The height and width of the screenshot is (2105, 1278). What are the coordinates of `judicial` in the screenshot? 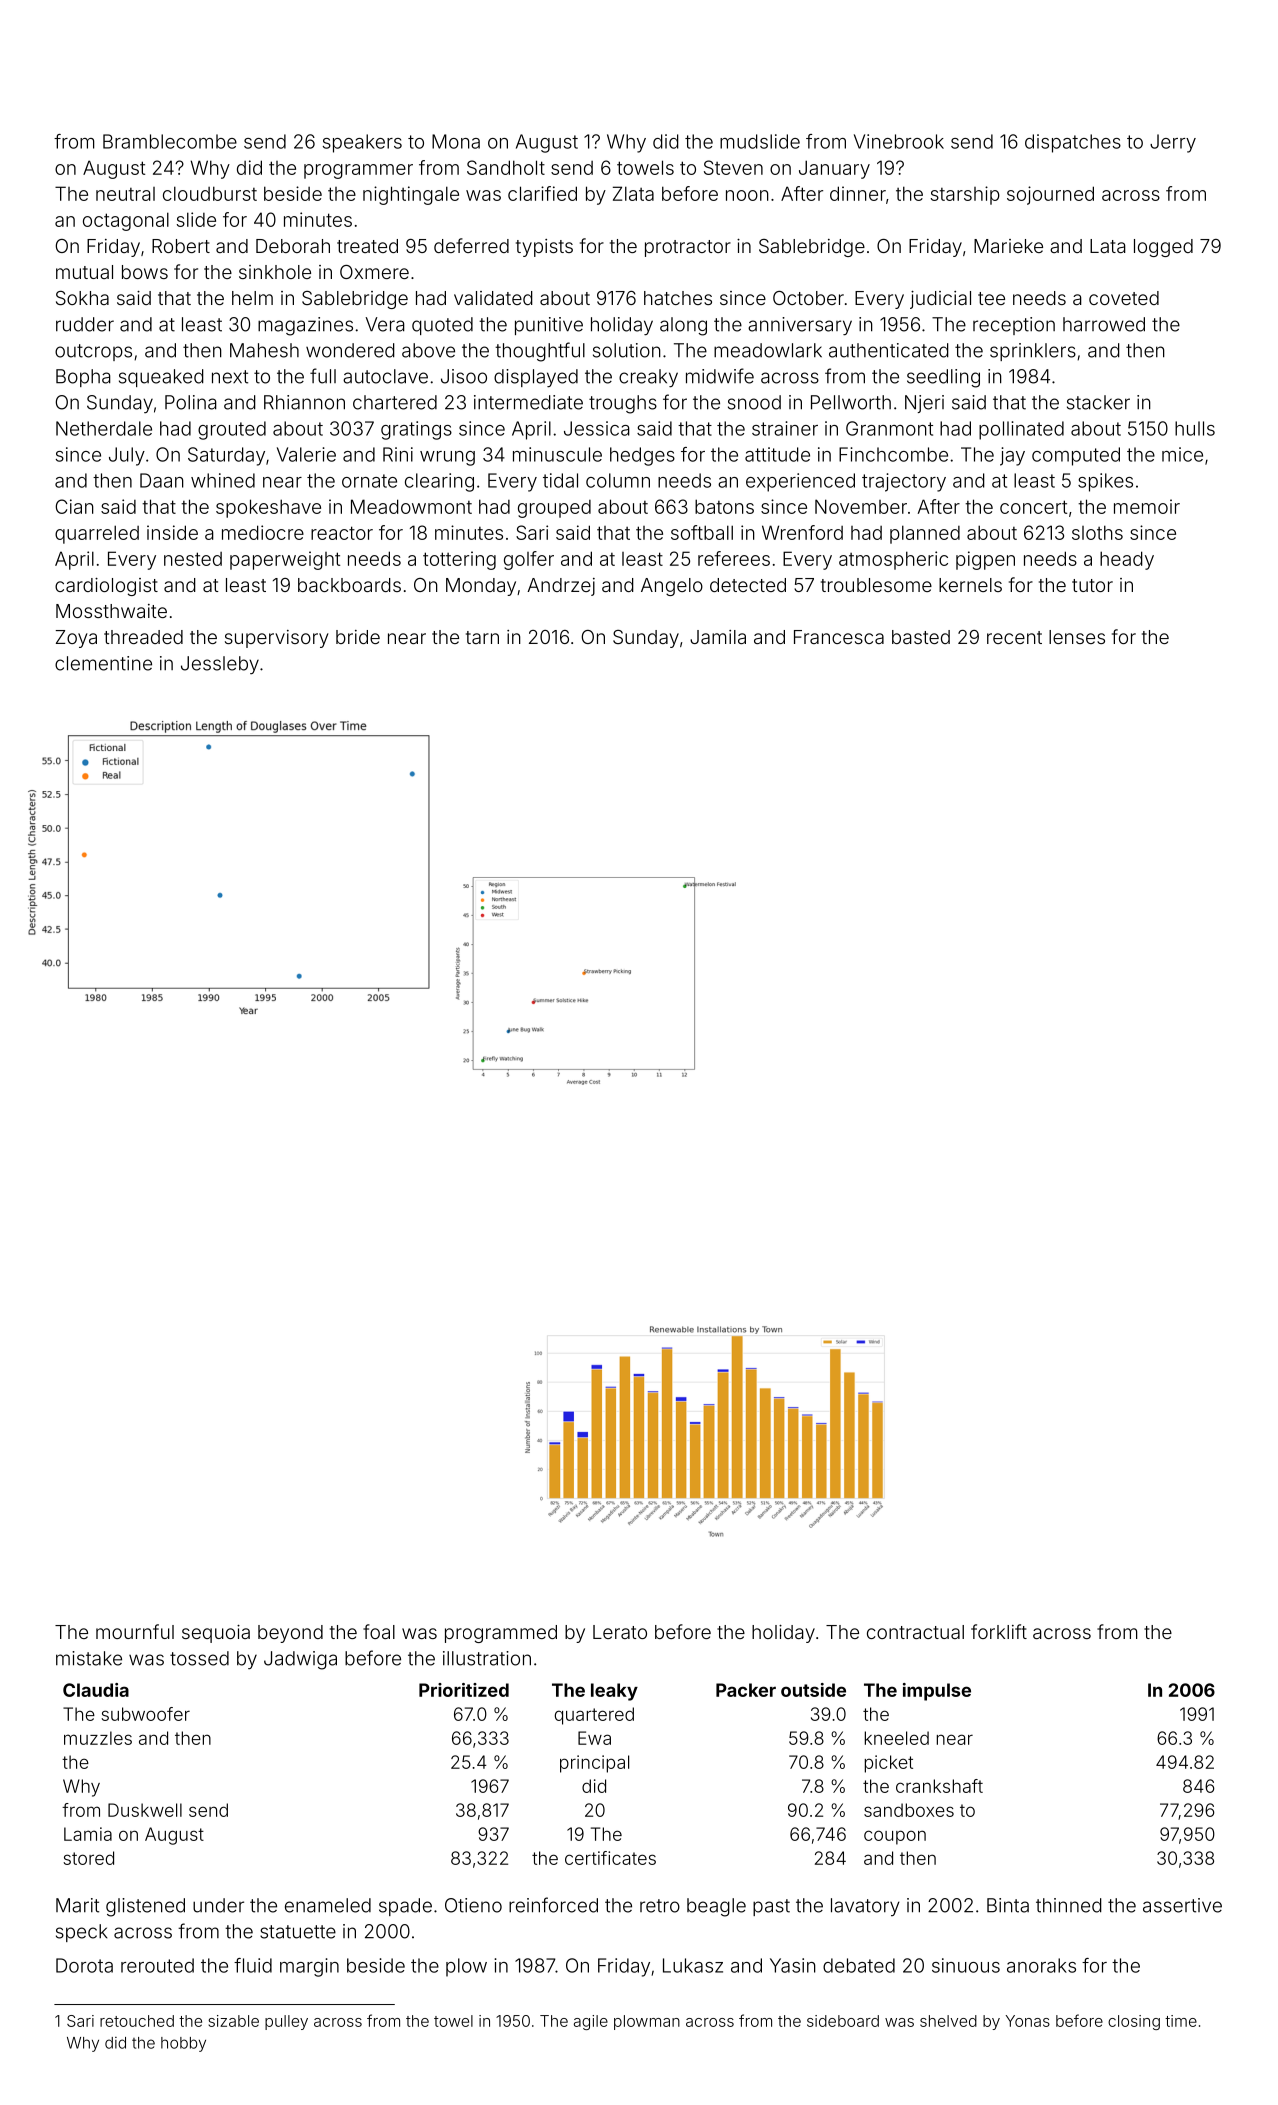 It's located at (940, 300).
